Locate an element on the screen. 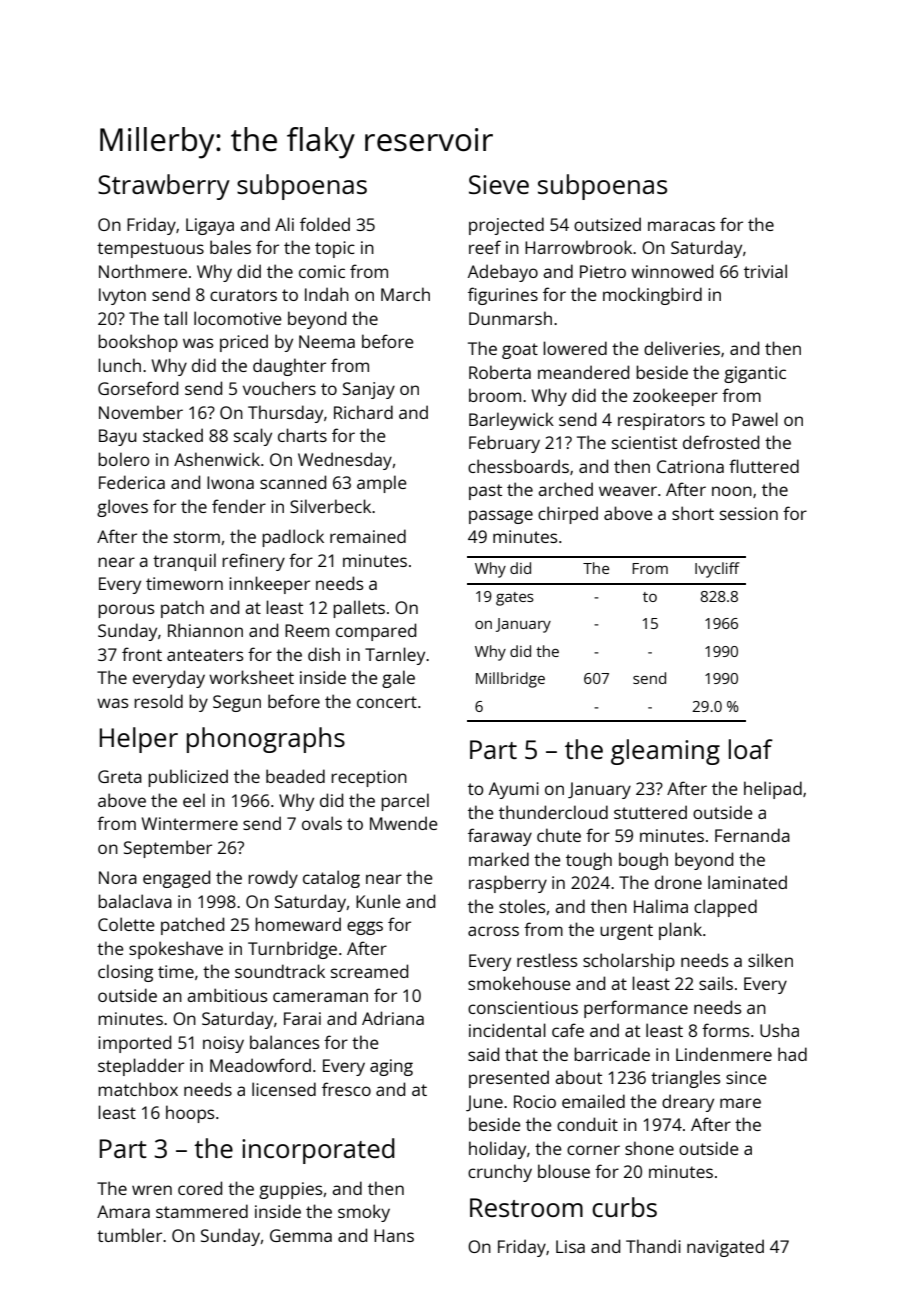 This screenshot has width=908, height=1316. parcel is located at coordinates (405, 802).
